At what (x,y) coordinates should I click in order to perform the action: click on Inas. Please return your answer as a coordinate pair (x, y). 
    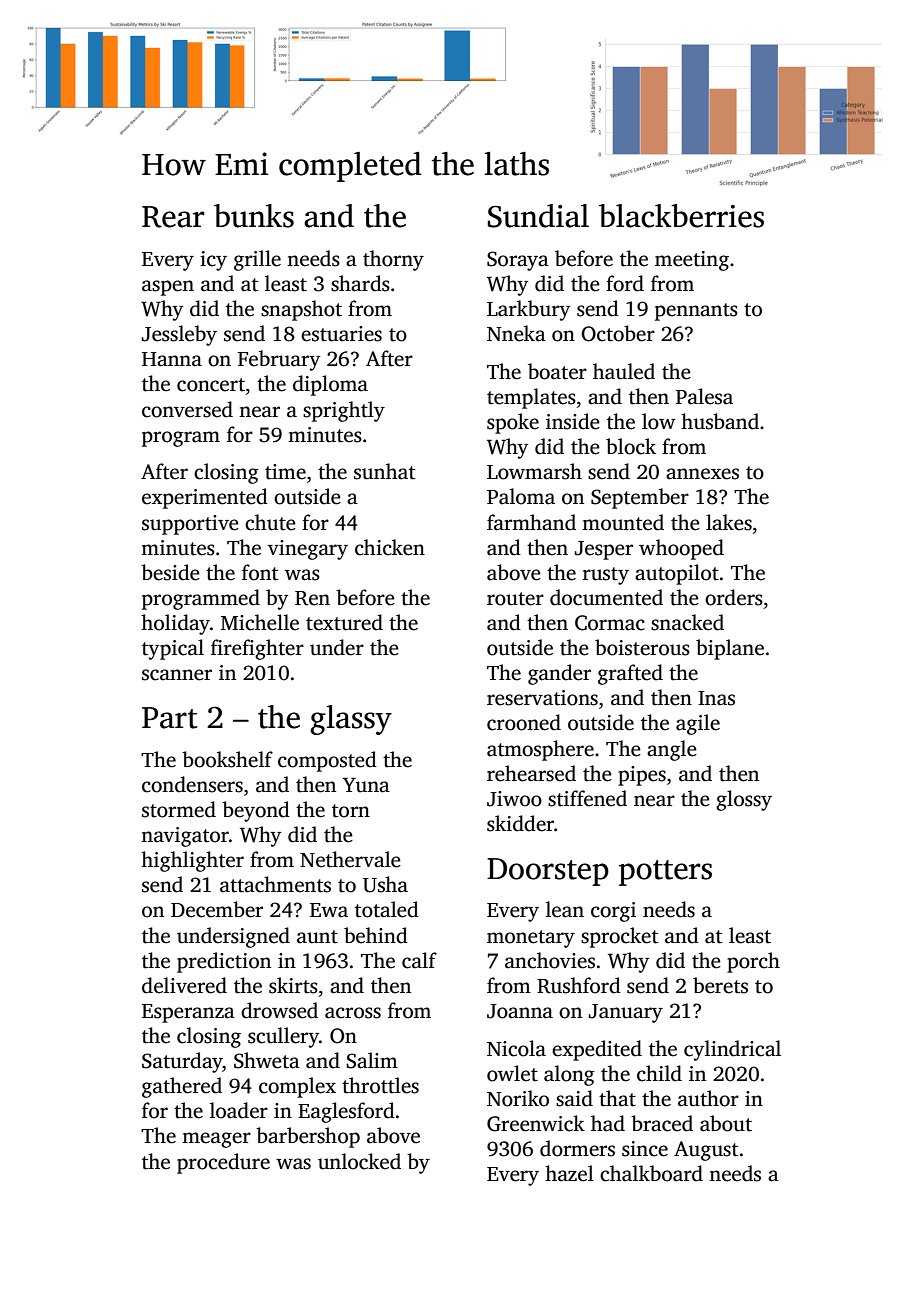
    Looking at the image, I should click on (716, 698).
